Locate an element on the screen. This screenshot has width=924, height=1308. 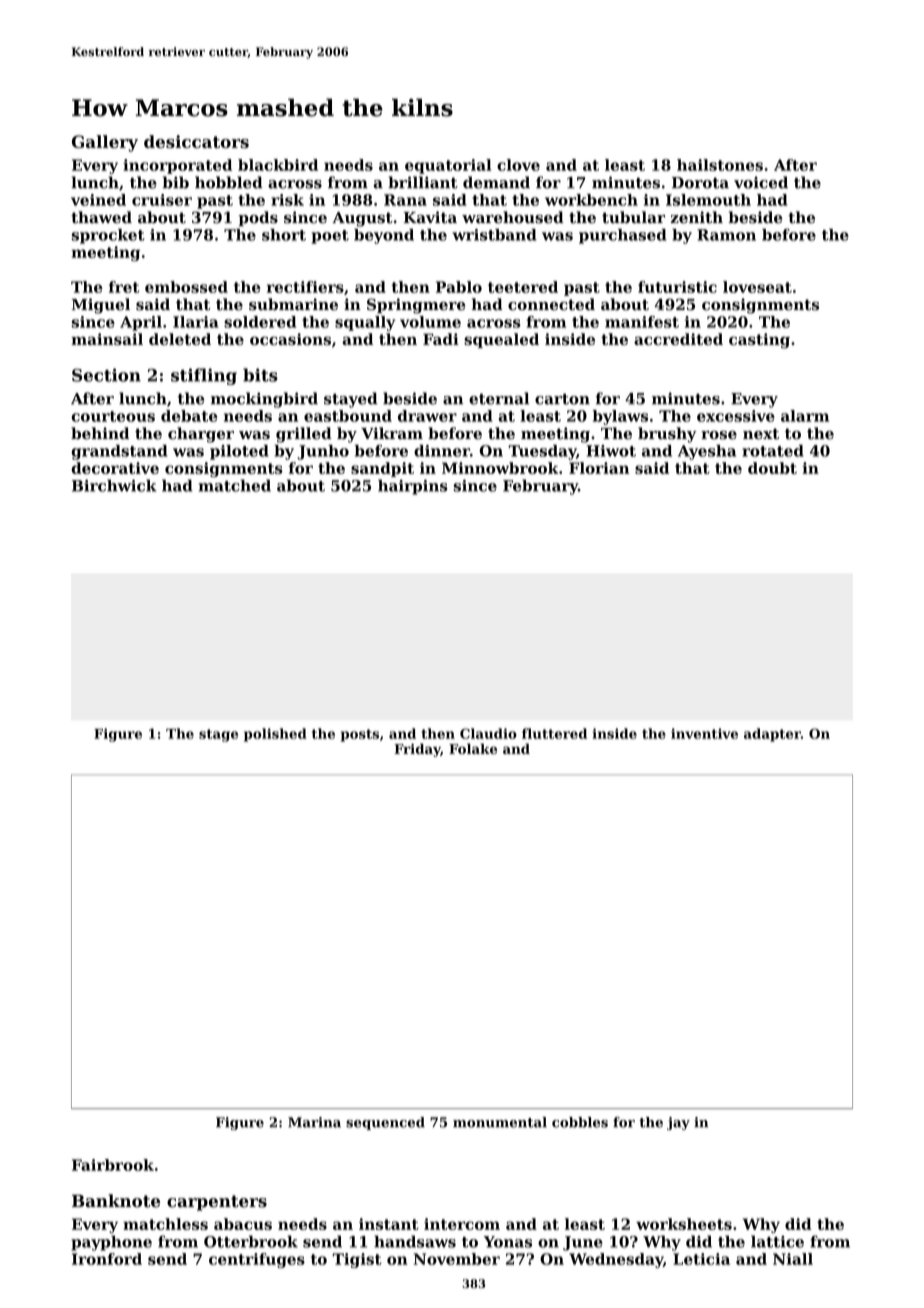
Fairbrook is located at coordinates (113, 1165).
